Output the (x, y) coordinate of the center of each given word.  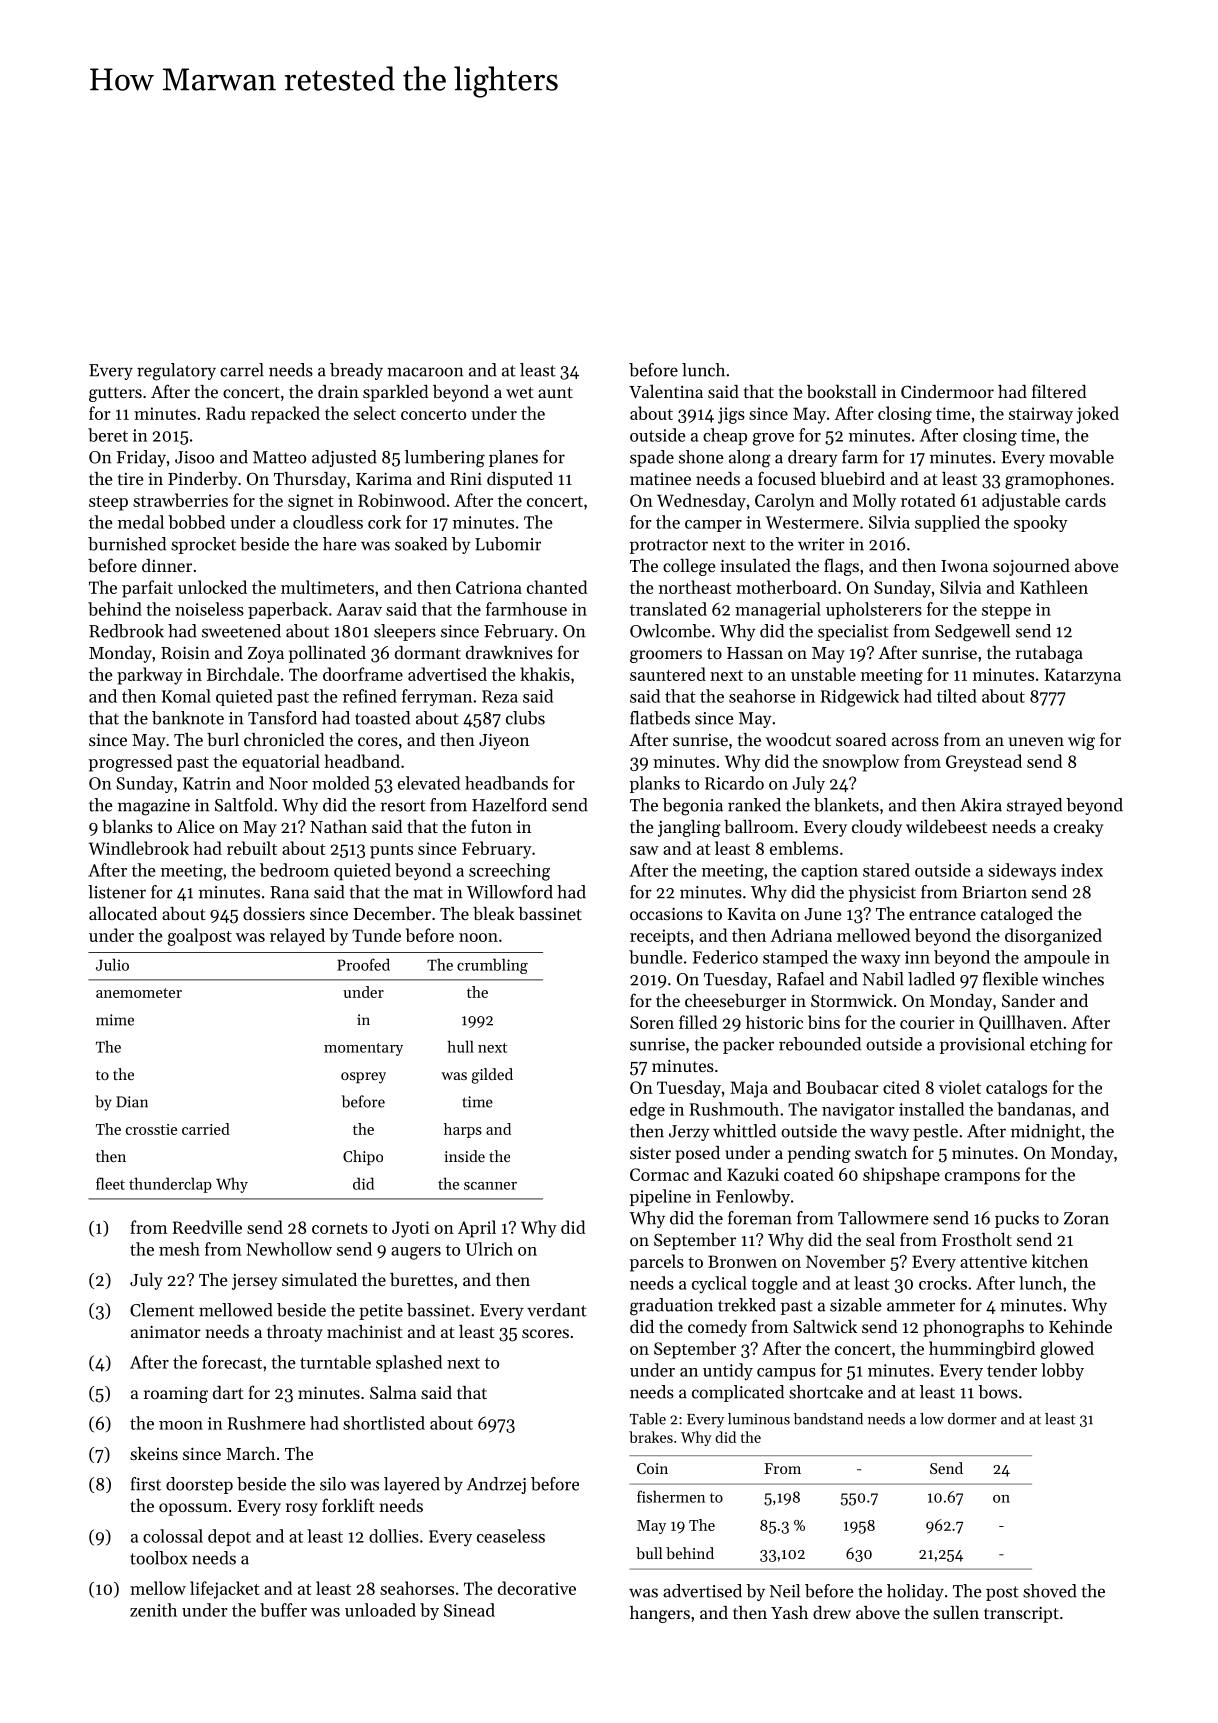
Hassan (755, 653)
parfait (147, 589)
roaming (176, 1395)
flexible (1010, 979)
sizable (856, 1305)
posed (697, 1154)
